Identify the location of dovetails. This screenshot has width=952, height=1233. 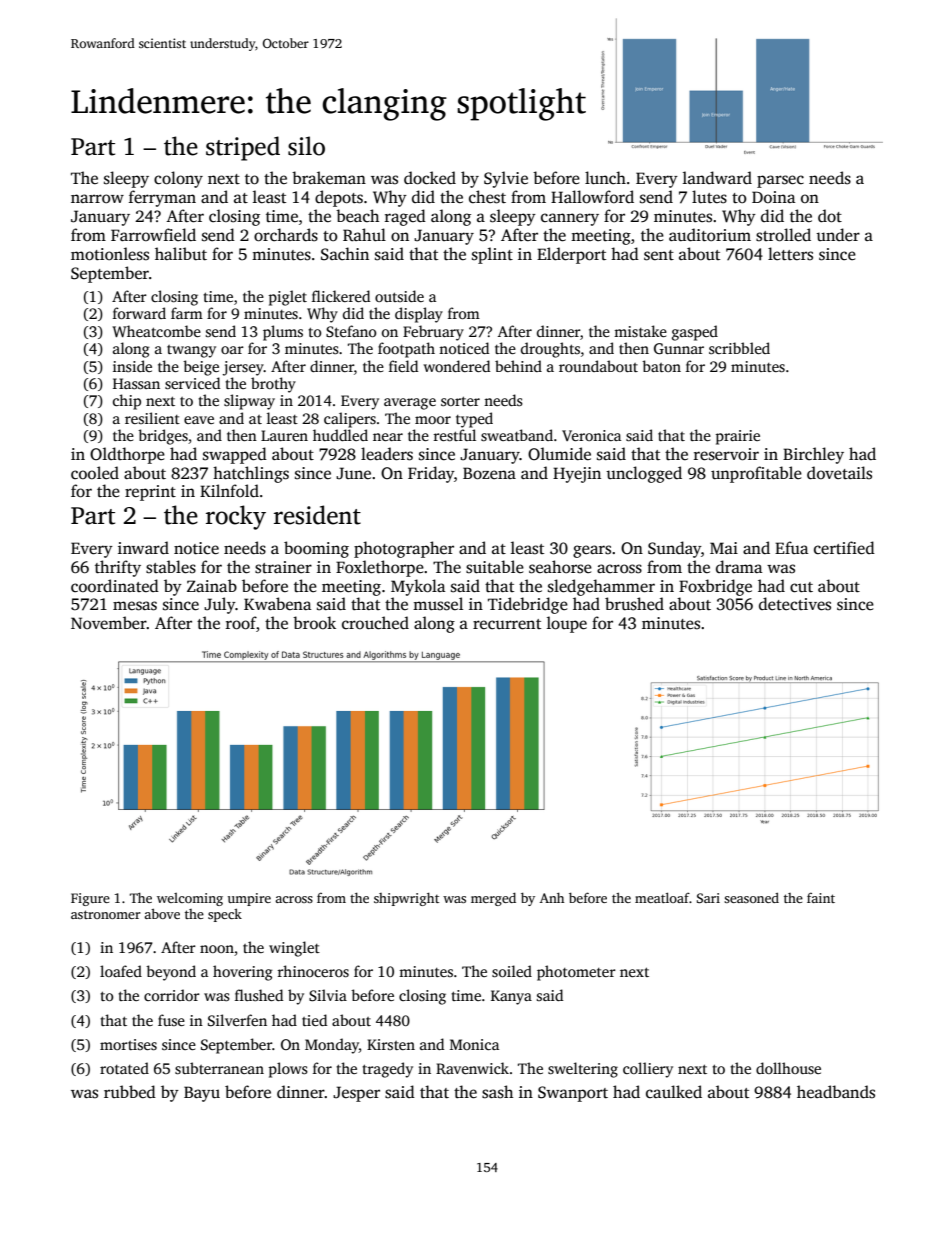
(839, 473).
